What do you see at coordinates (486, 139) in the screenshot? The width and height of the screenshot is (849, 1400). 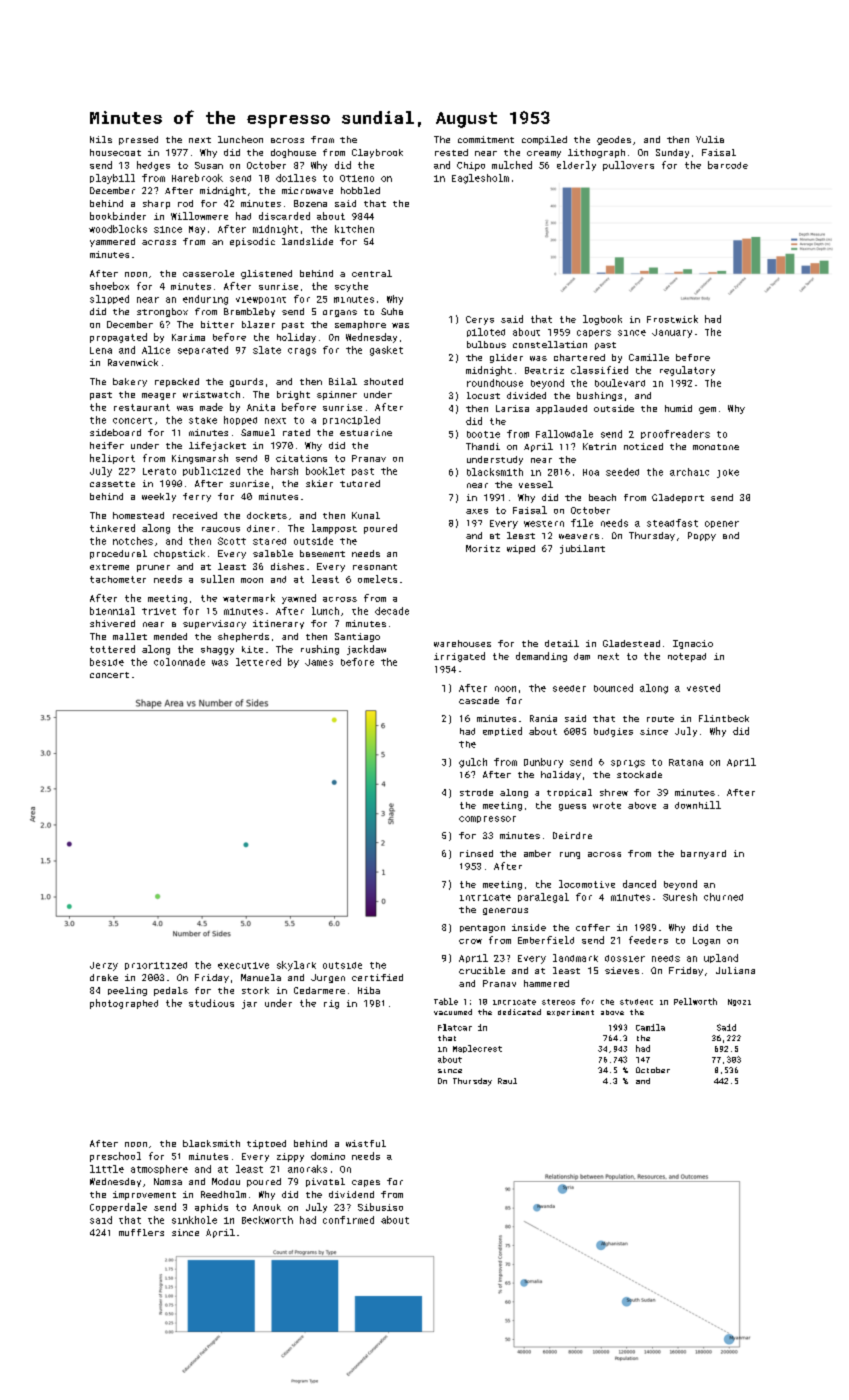 I see `commitment` at bounding box center [486, 139].
